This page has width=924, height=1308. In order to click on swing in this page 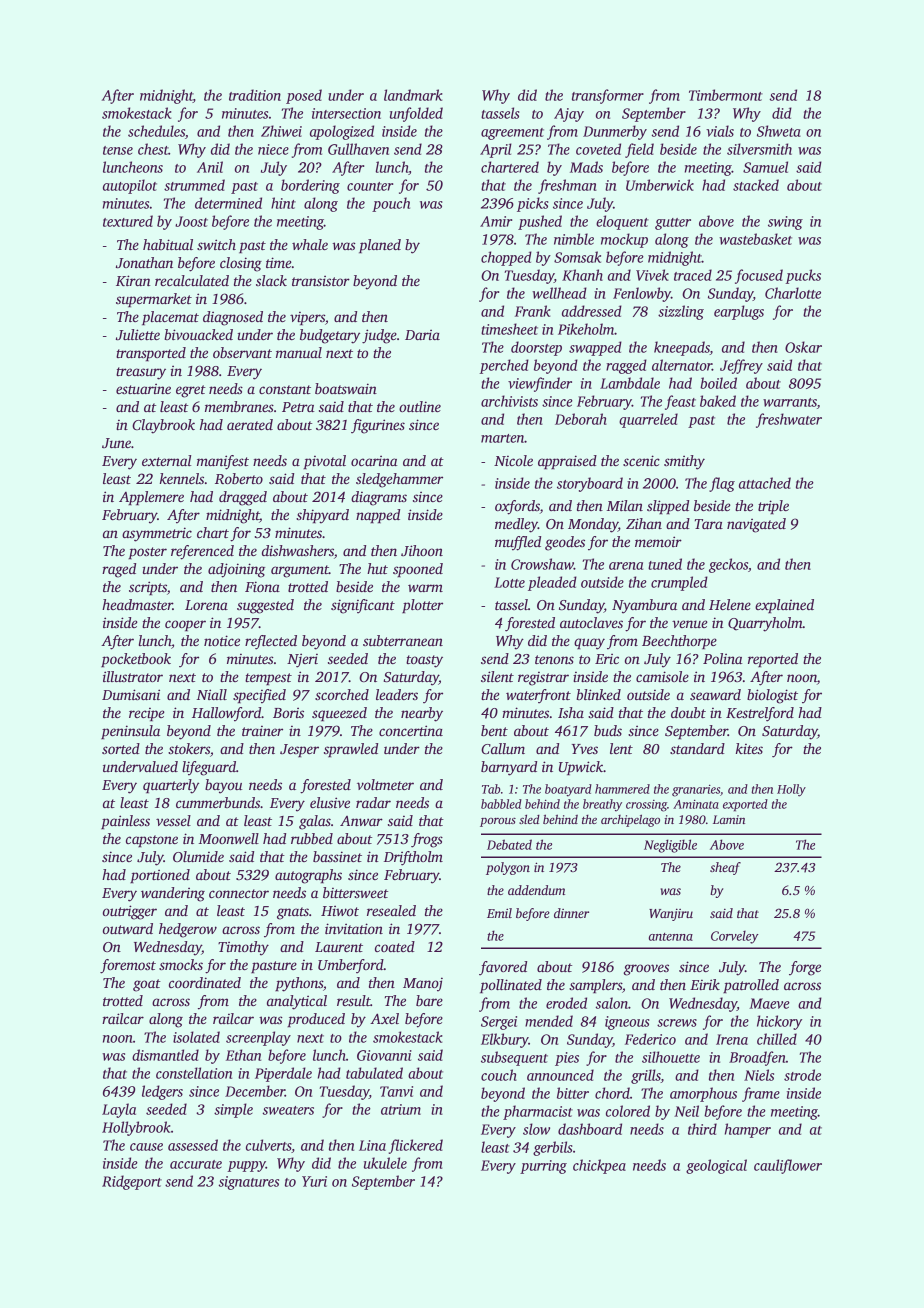, I will do `click(785, 223)`.
